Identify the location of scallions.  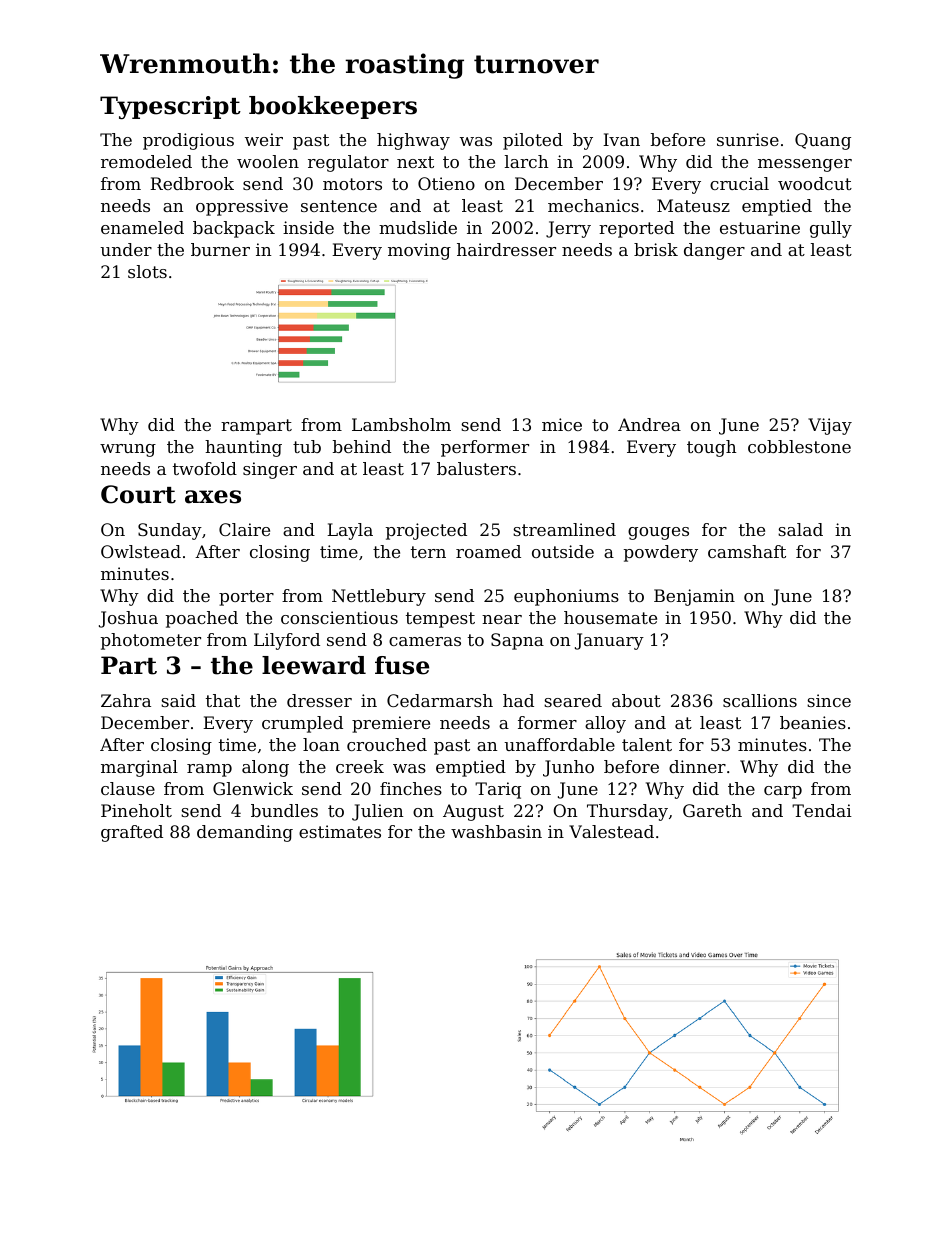
(760, 700).
